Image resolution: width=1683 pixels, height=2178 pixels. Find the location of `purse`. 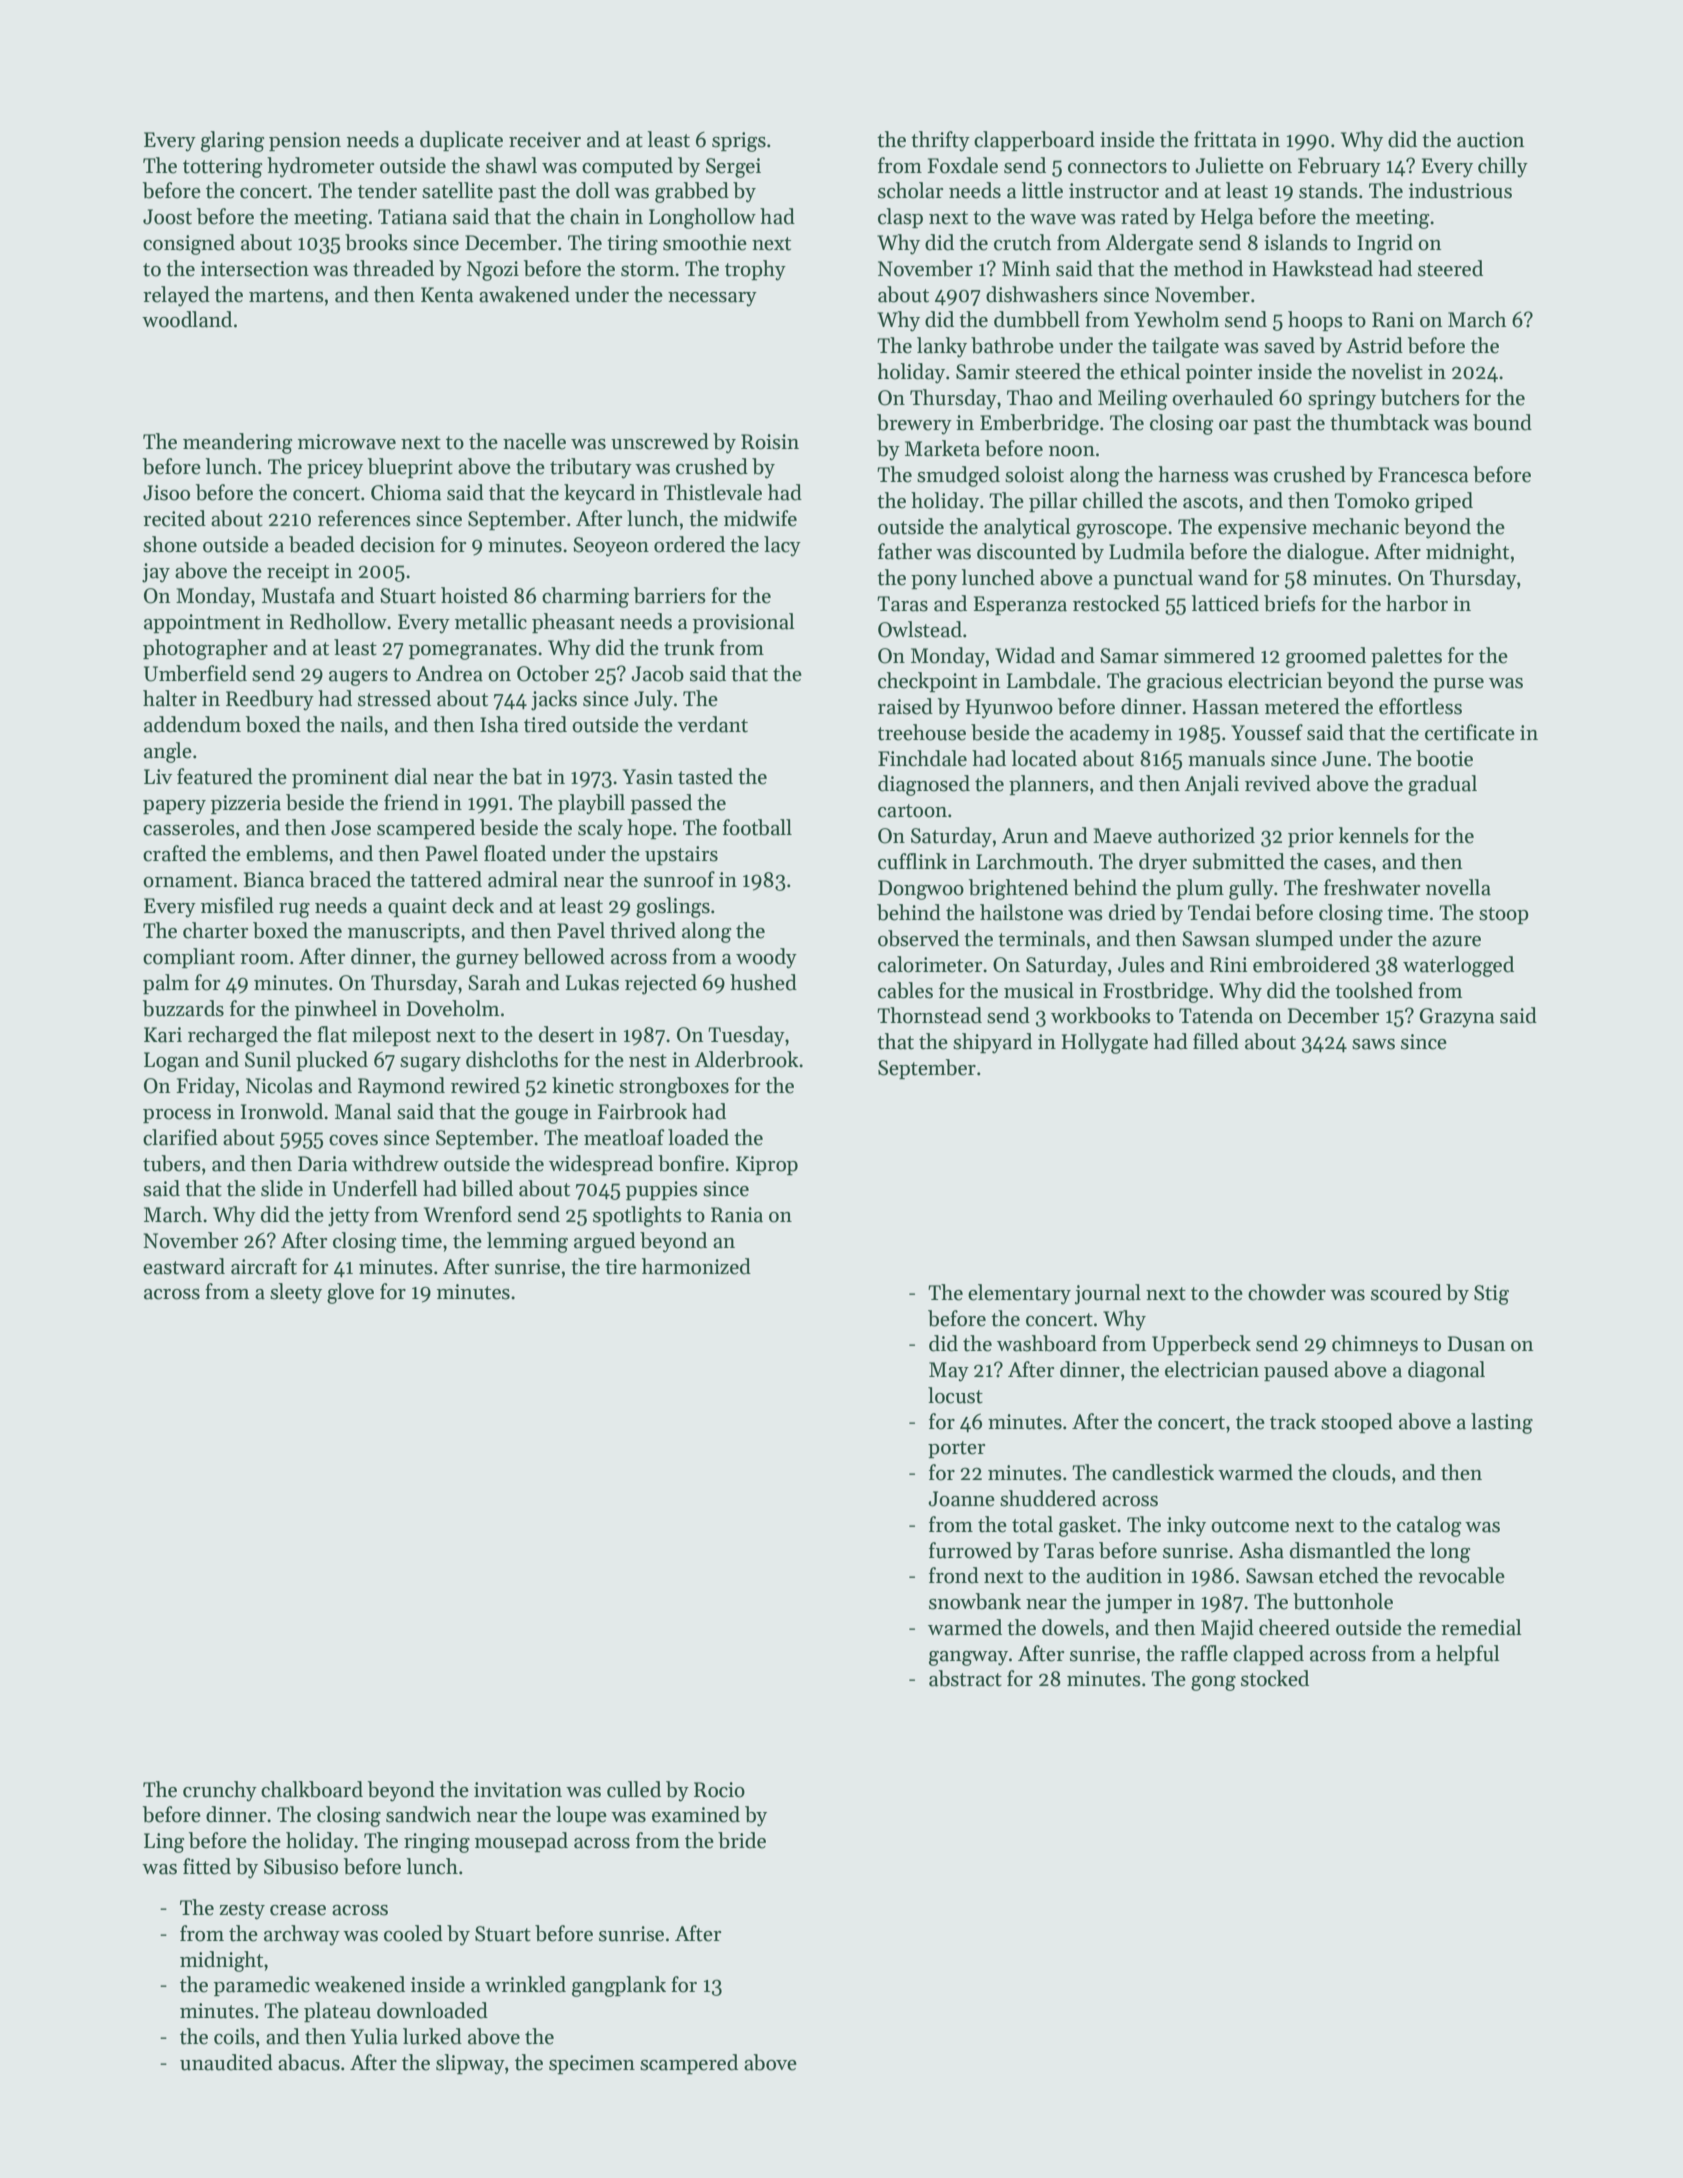

purse is located at coordinates (1458, 685).
